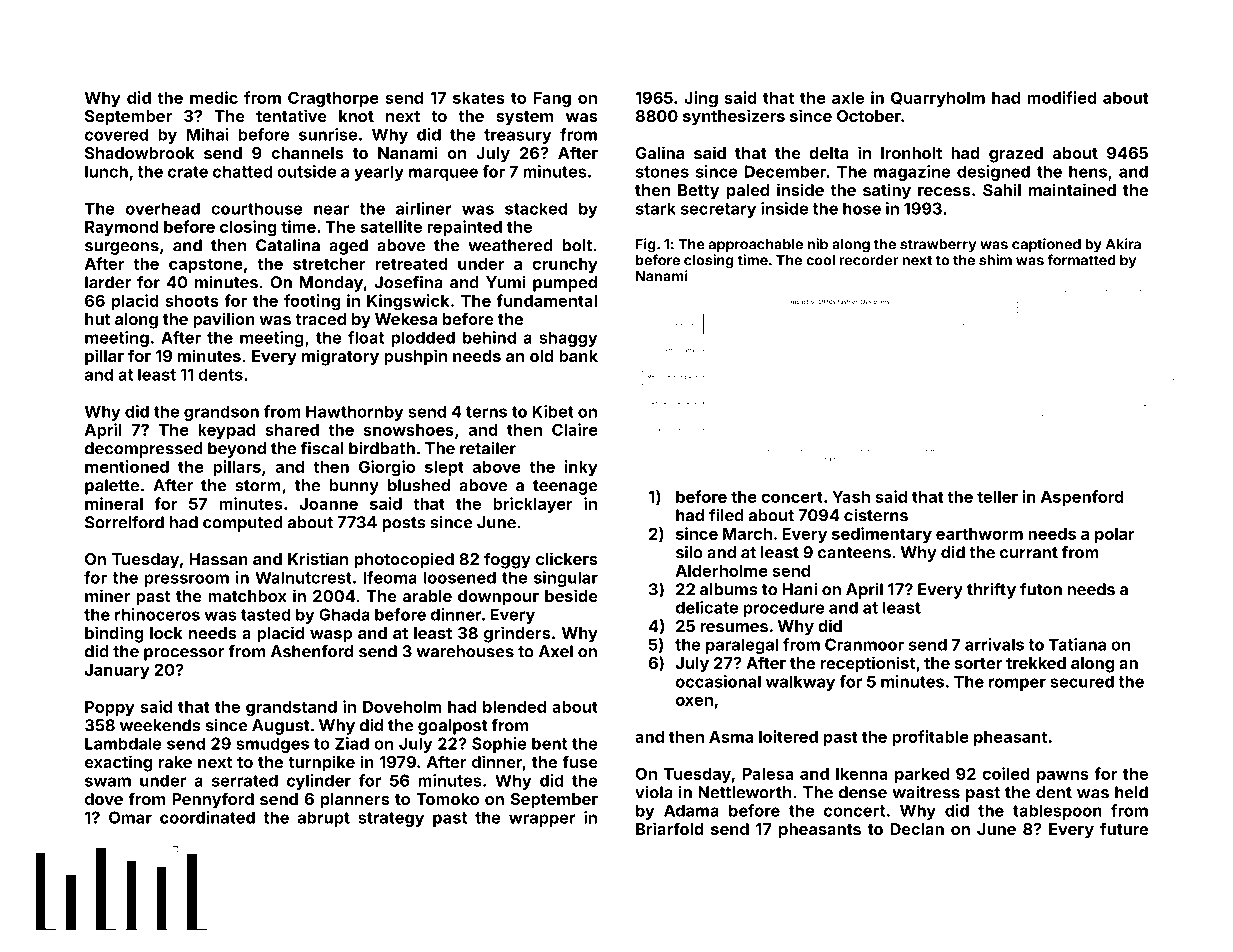 The height and width of the page is (952, 1233). What do you see at coordinates (258, 486) in the page?
I see `storm` at bounding box center [258, 486].
